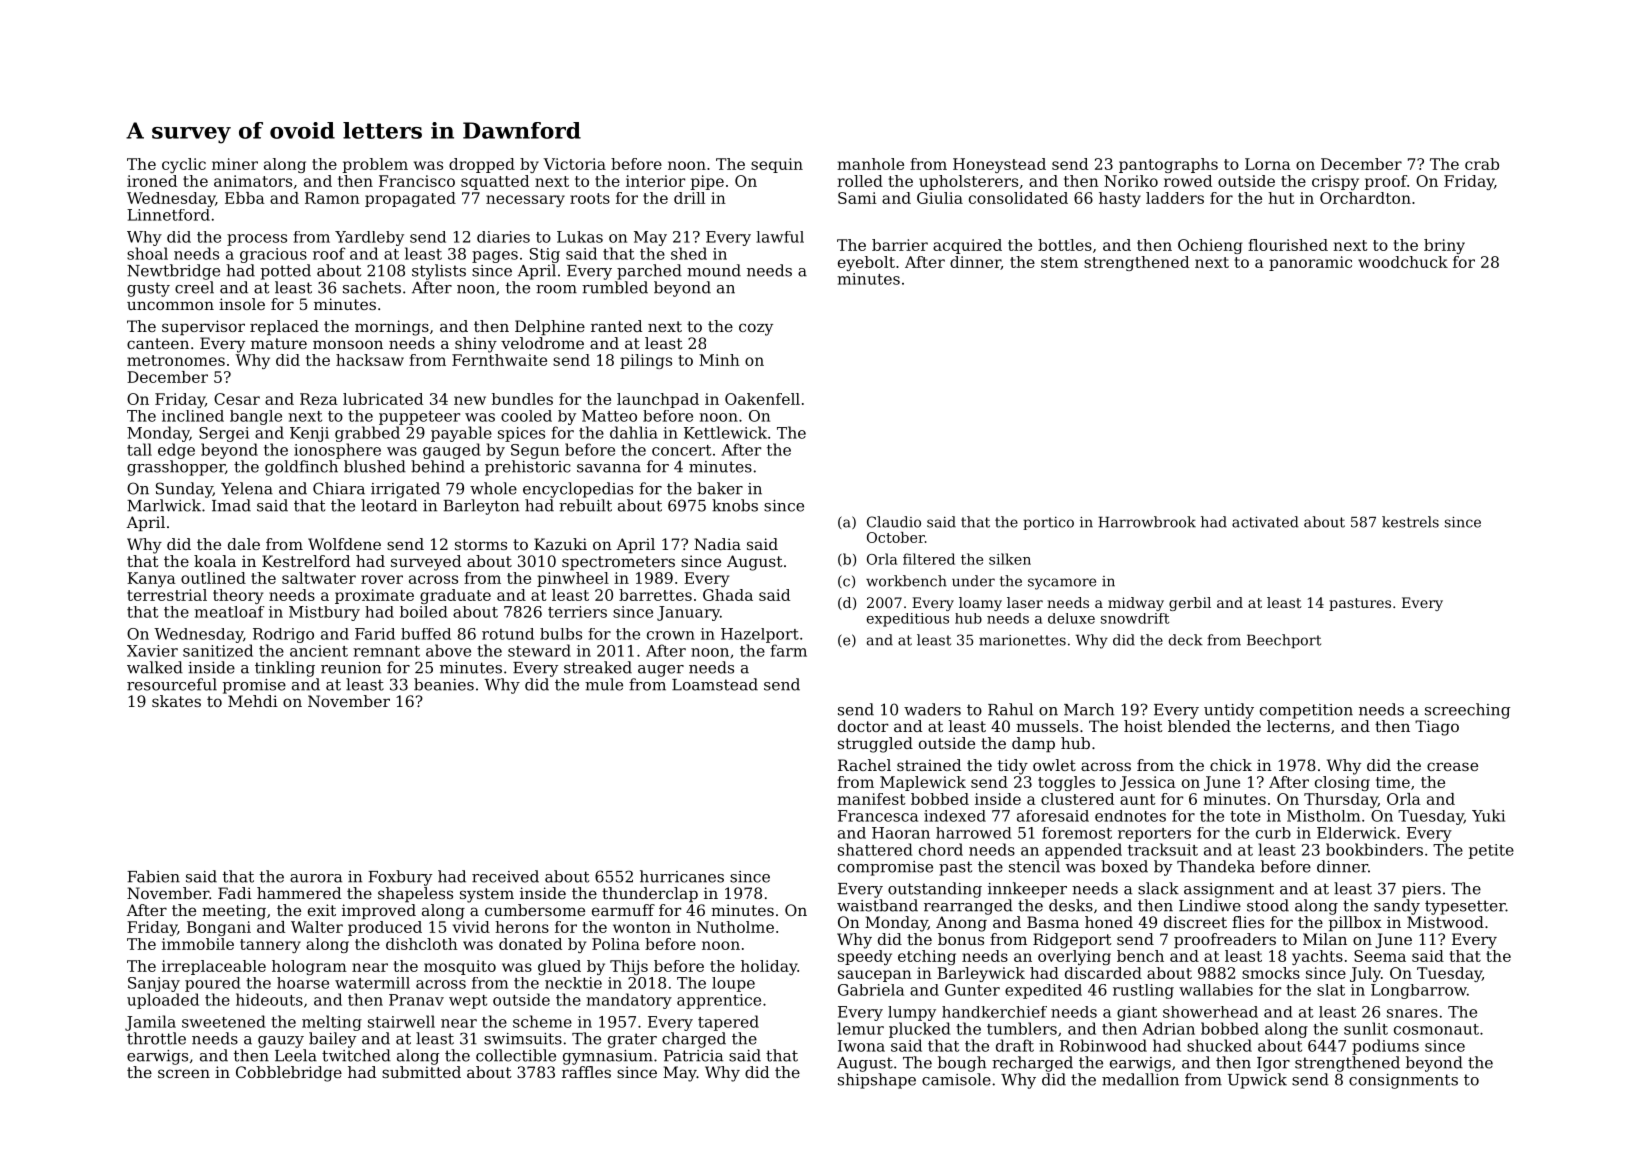 This page has width=1646, height=1164. What do you see at coordinates (777, 165) in the page?
I see `sequin` at bounding box center [777, 165].
